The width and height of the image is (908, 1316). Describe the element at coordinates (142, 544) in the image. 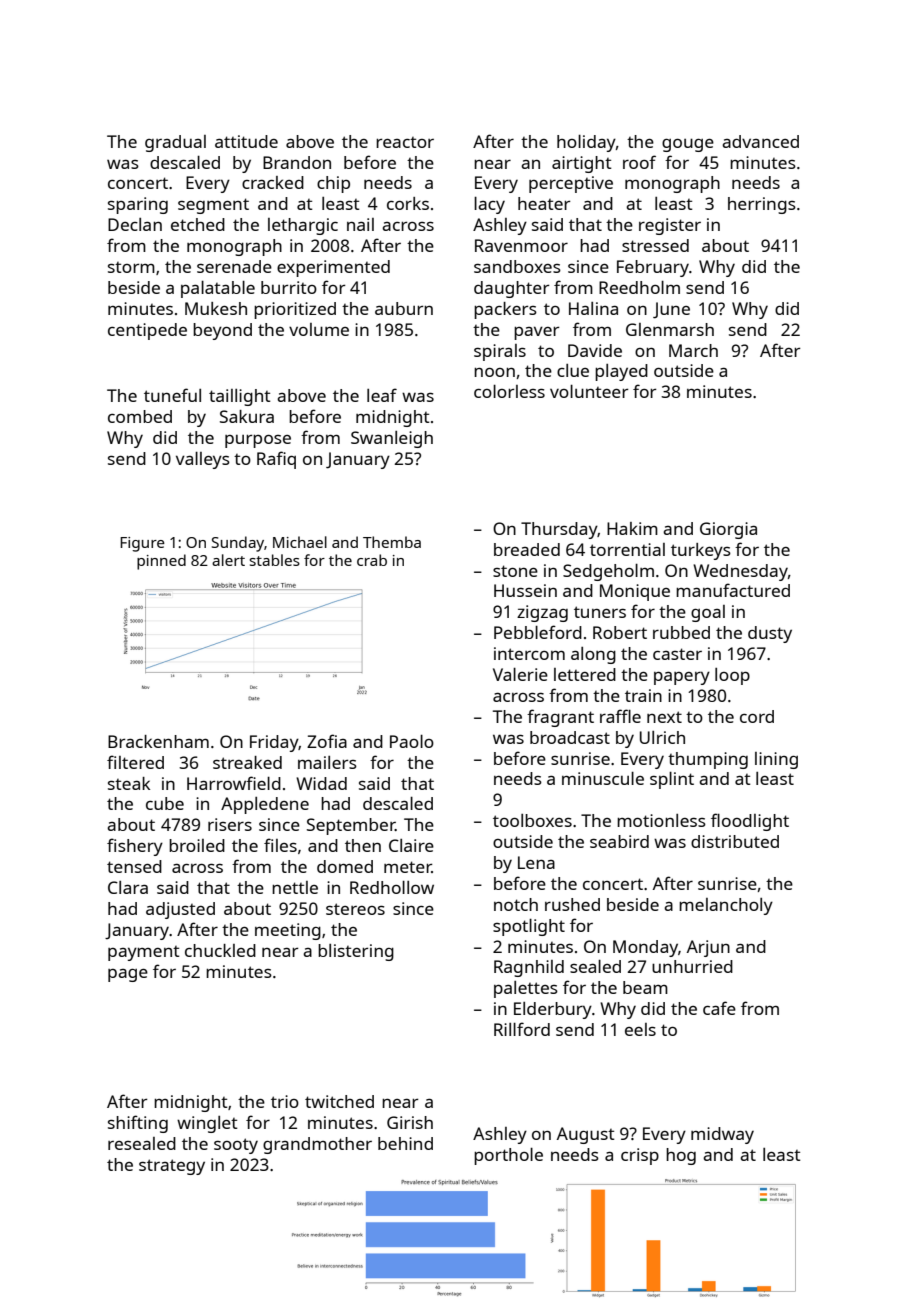

I see `Figure` at that location.
